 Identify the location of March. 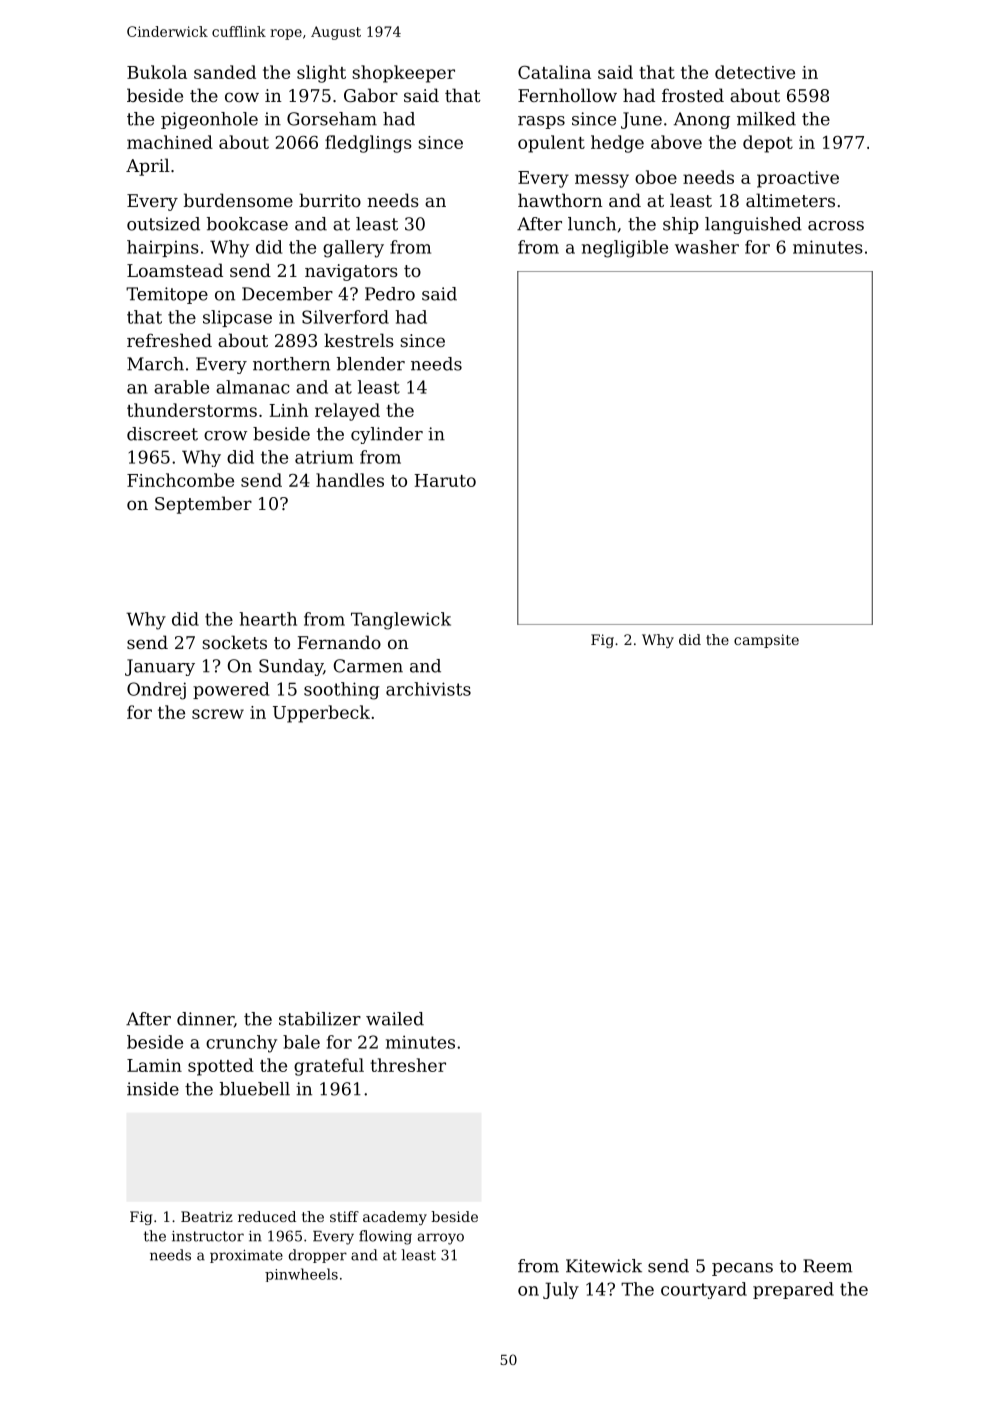
(155, 364).
